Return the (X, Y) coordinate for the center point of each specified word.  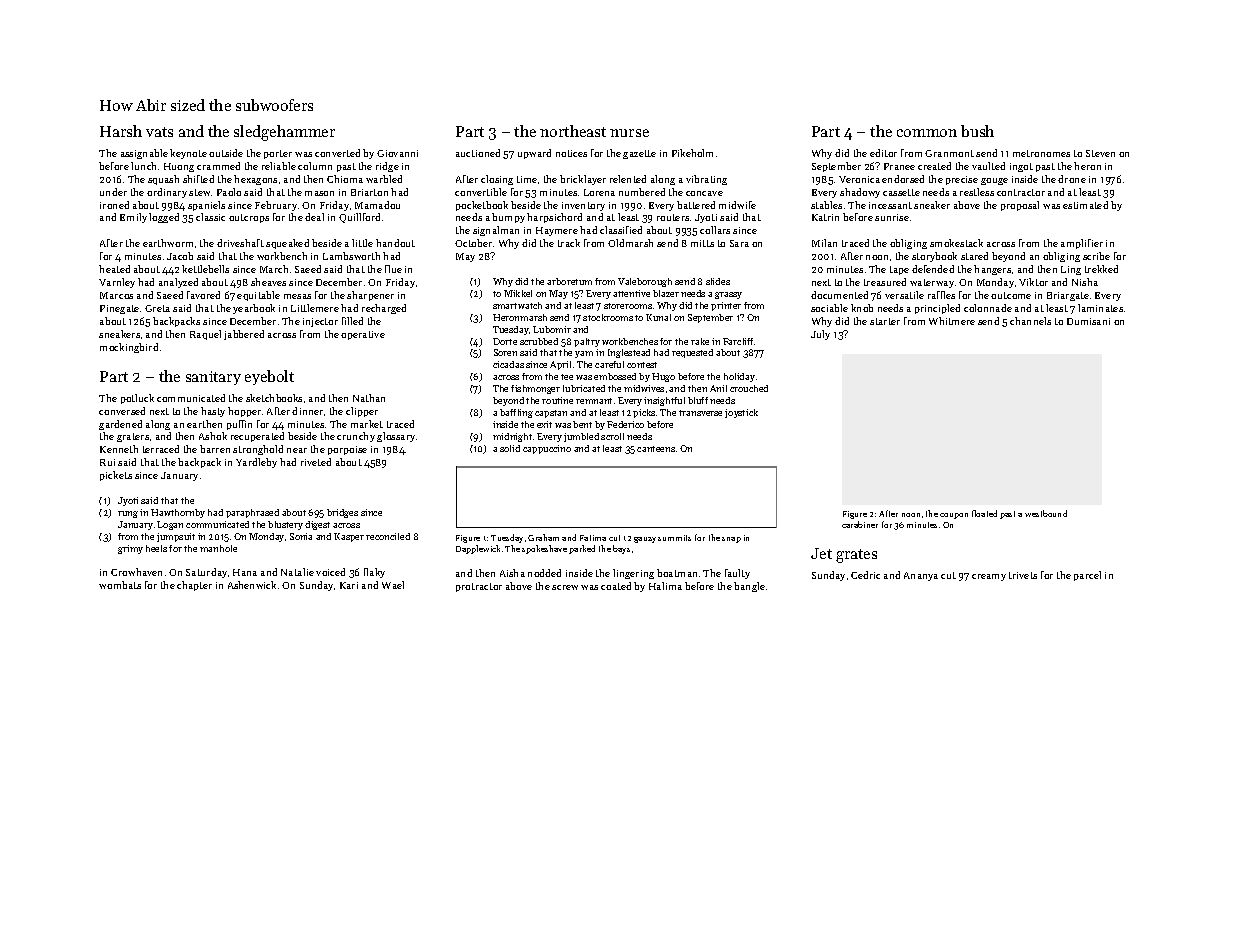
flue (393, 269)
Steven (1100, 153)
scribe (1096, 256)
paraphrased (252, 513)
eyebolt (269, 377)
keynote (188, 154)
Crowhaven (136, 572)
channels (1030, 321)
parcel (1087, 576)
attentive (631, 293)
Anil (718, 388)
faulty (737, 574)
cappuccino (547, 449)
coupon (954, 516)
